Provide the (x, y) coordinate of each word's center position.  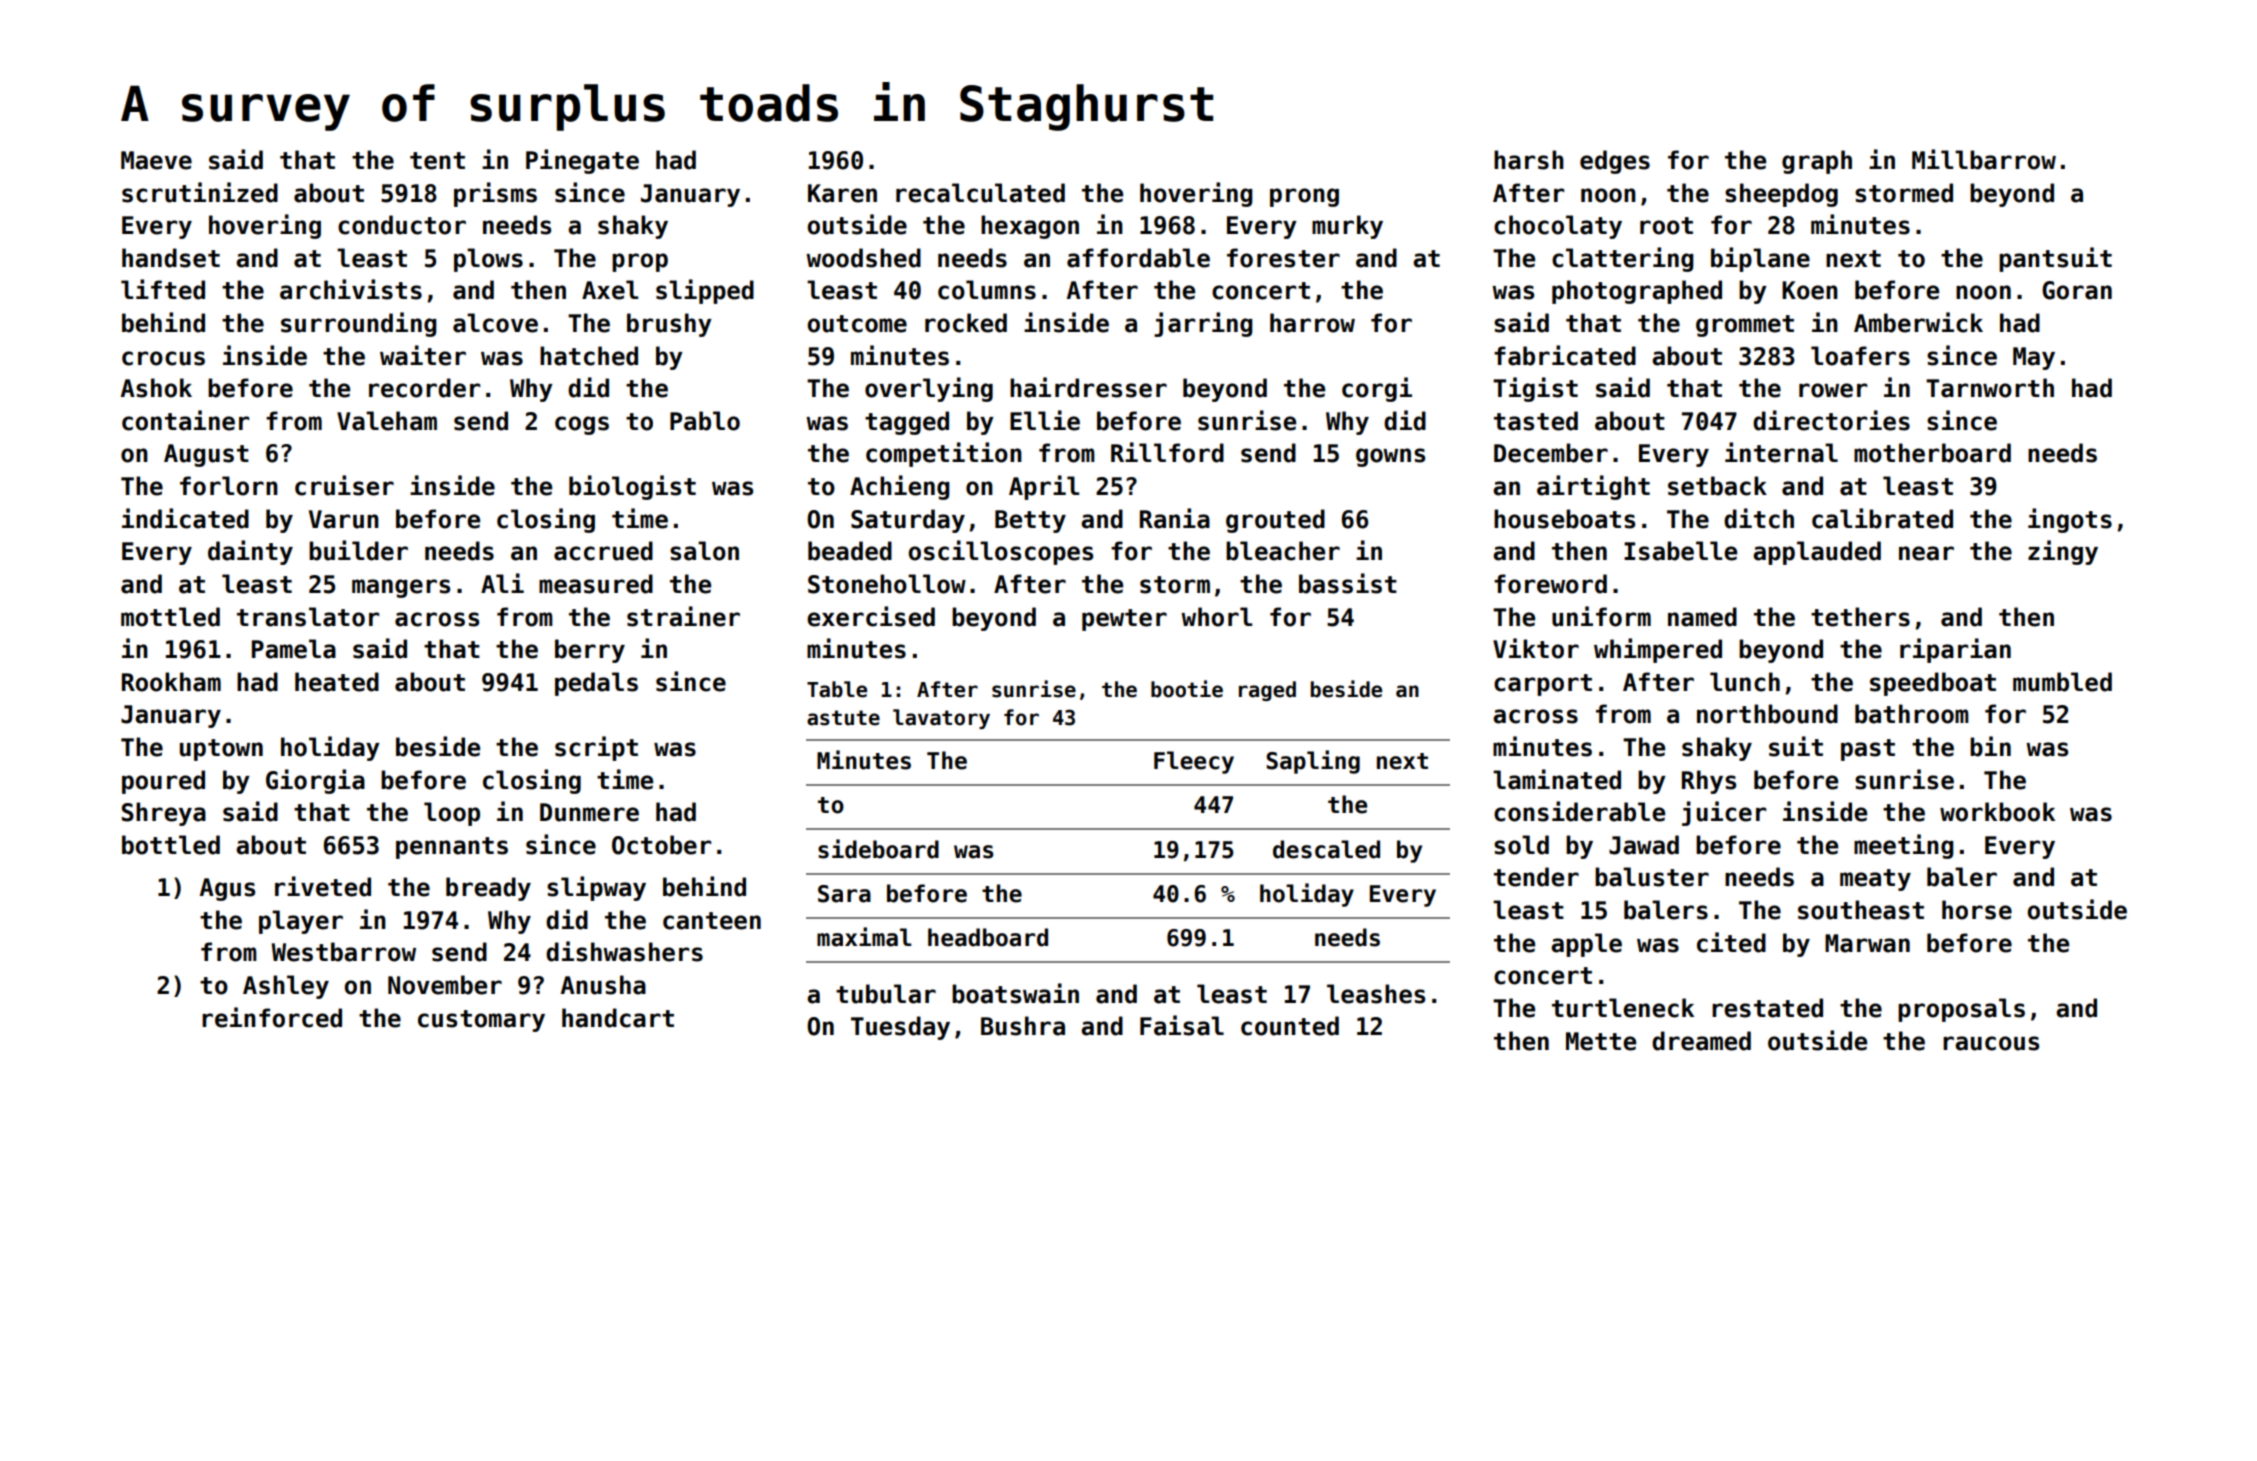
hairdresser (1088, 387)
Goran (2077, 290)
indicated (185, 518)
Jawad (1644, 845)
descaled (1326, 849)
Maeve (156, 160)
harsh (1529, 160)
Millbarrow (1984, 159)
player (301, 922)
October (661, 845)
